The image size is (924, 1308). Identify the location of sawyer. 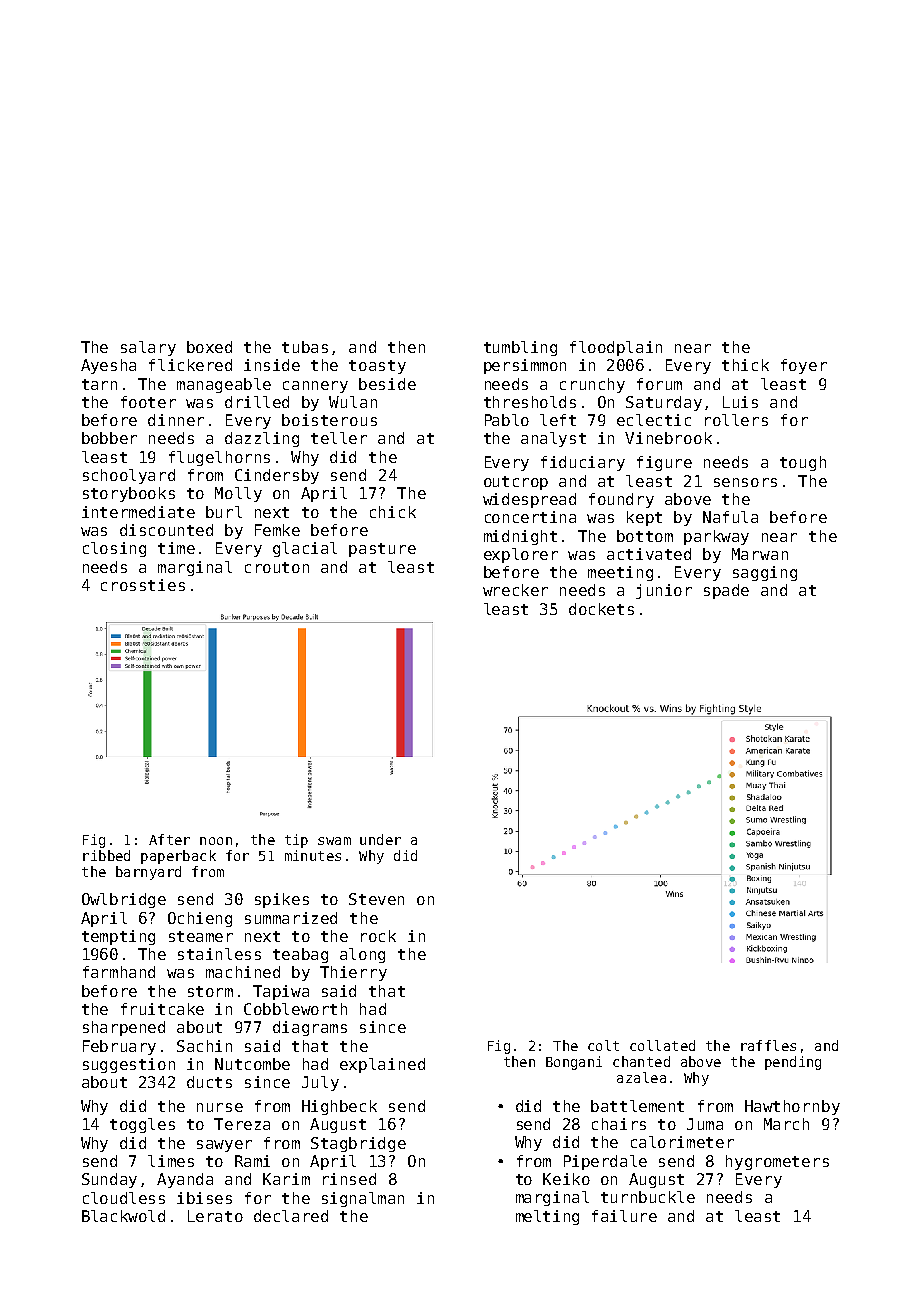
(224, 1146).
